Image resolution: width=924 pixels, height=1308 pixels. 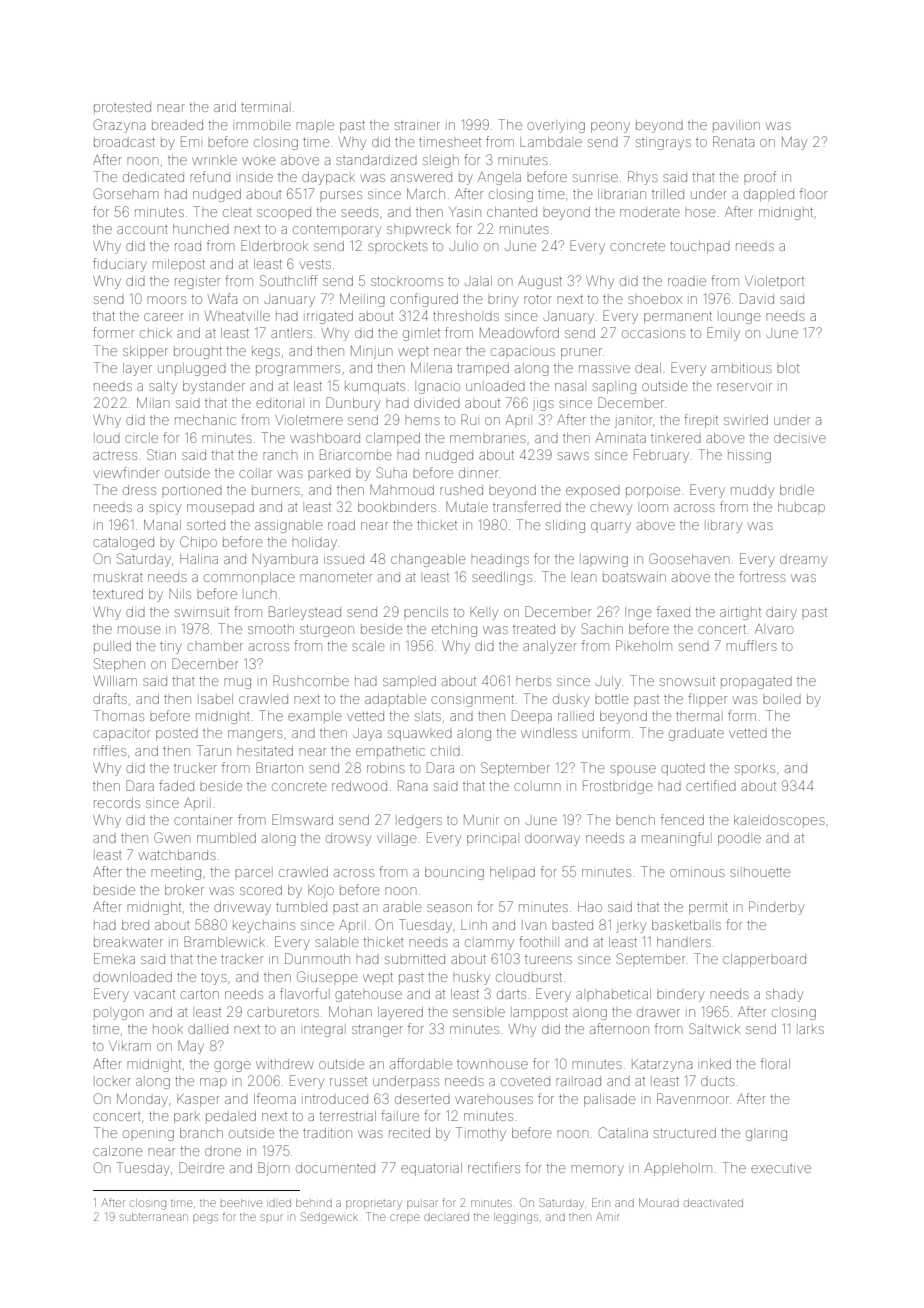 I want to click on refund, so click(x=210, y=176).
